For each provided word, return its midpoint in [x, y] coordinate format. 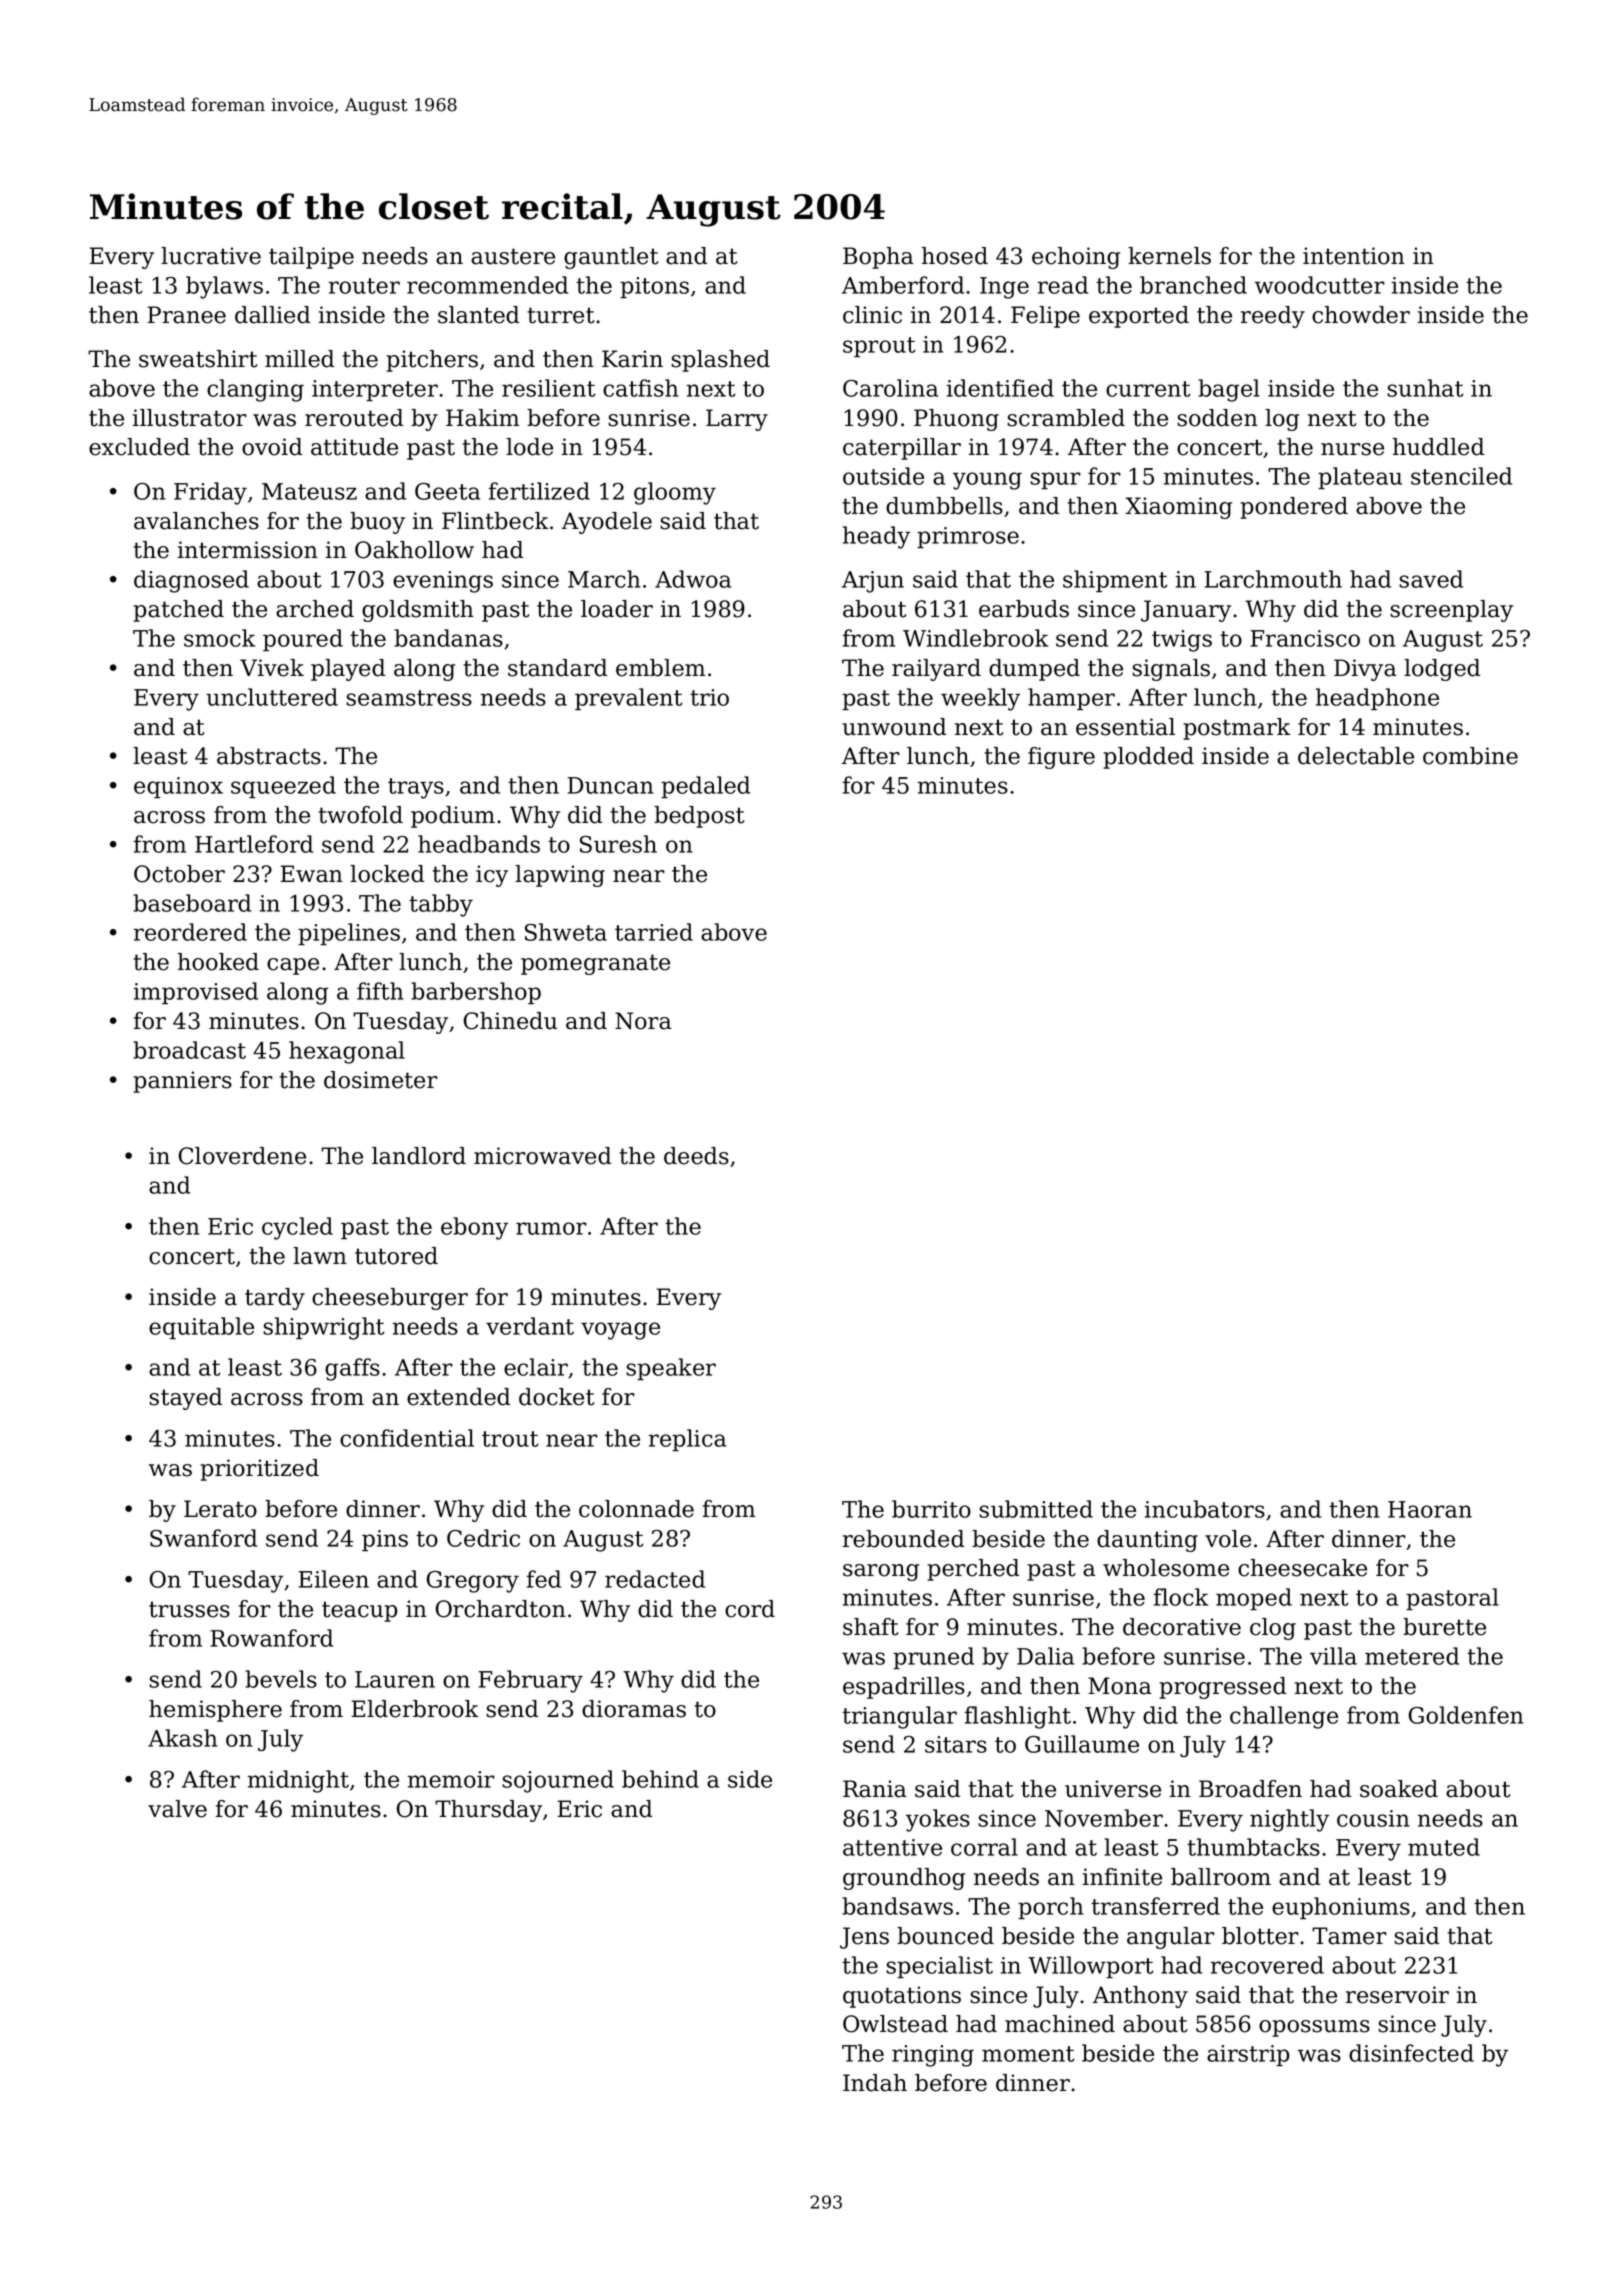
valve [177, 1809]
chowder [1361, 315]
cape [293, 966]
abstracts [269, 756]
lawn [320, 1256]
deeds [696, 1156]
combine [1470, 756]
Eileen [334, 1579]
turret [560, 315]
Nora [643, 1021]
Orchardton [500, 1609]
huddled [1438, 447]
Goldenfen [1466, 1715]
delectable [1356, 756]
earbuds [1024, 609]
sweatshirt [198, 359]
